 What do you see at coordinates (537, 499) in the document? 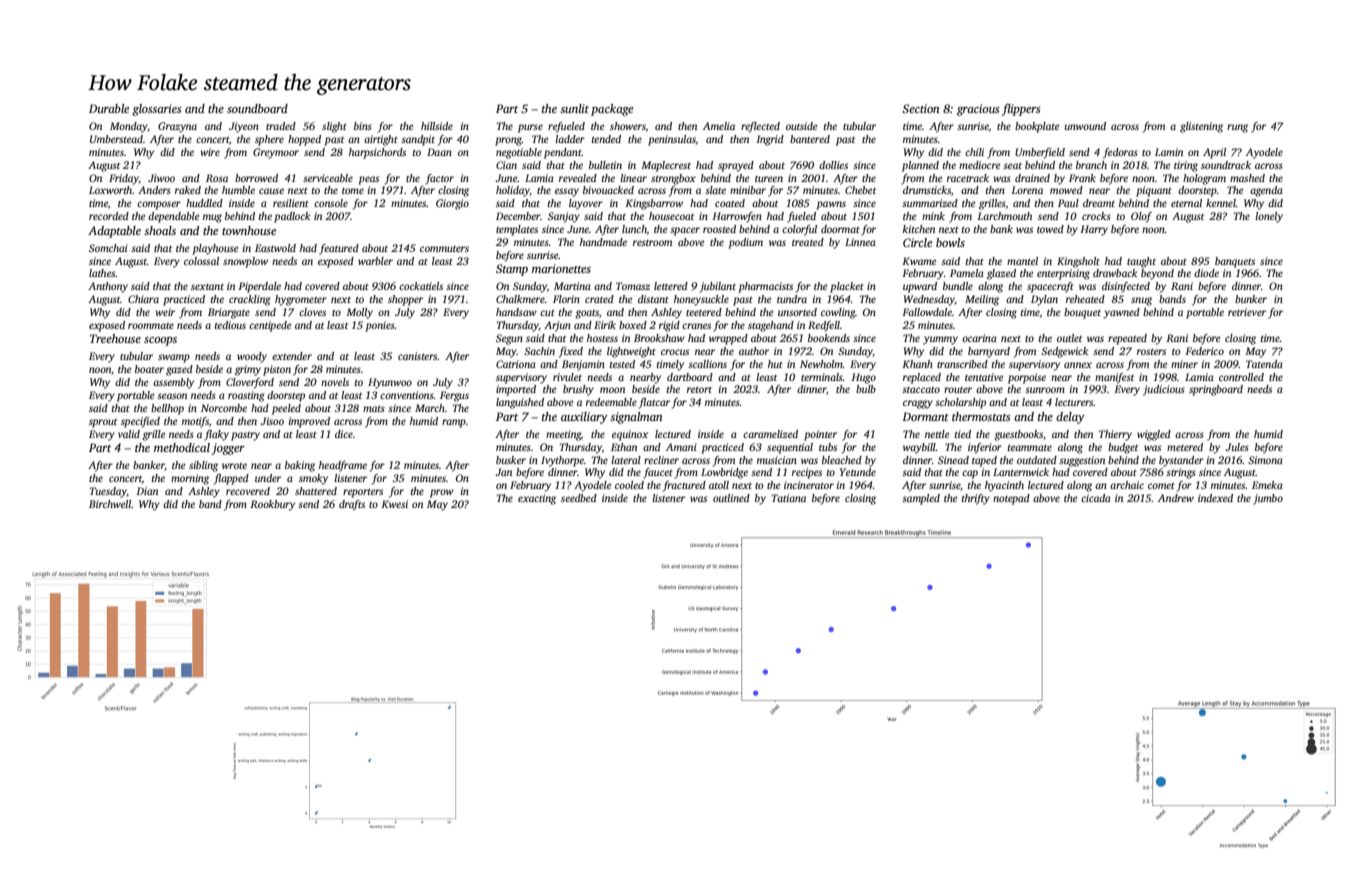
I see `exacting` at bounding box center [537, 499].
